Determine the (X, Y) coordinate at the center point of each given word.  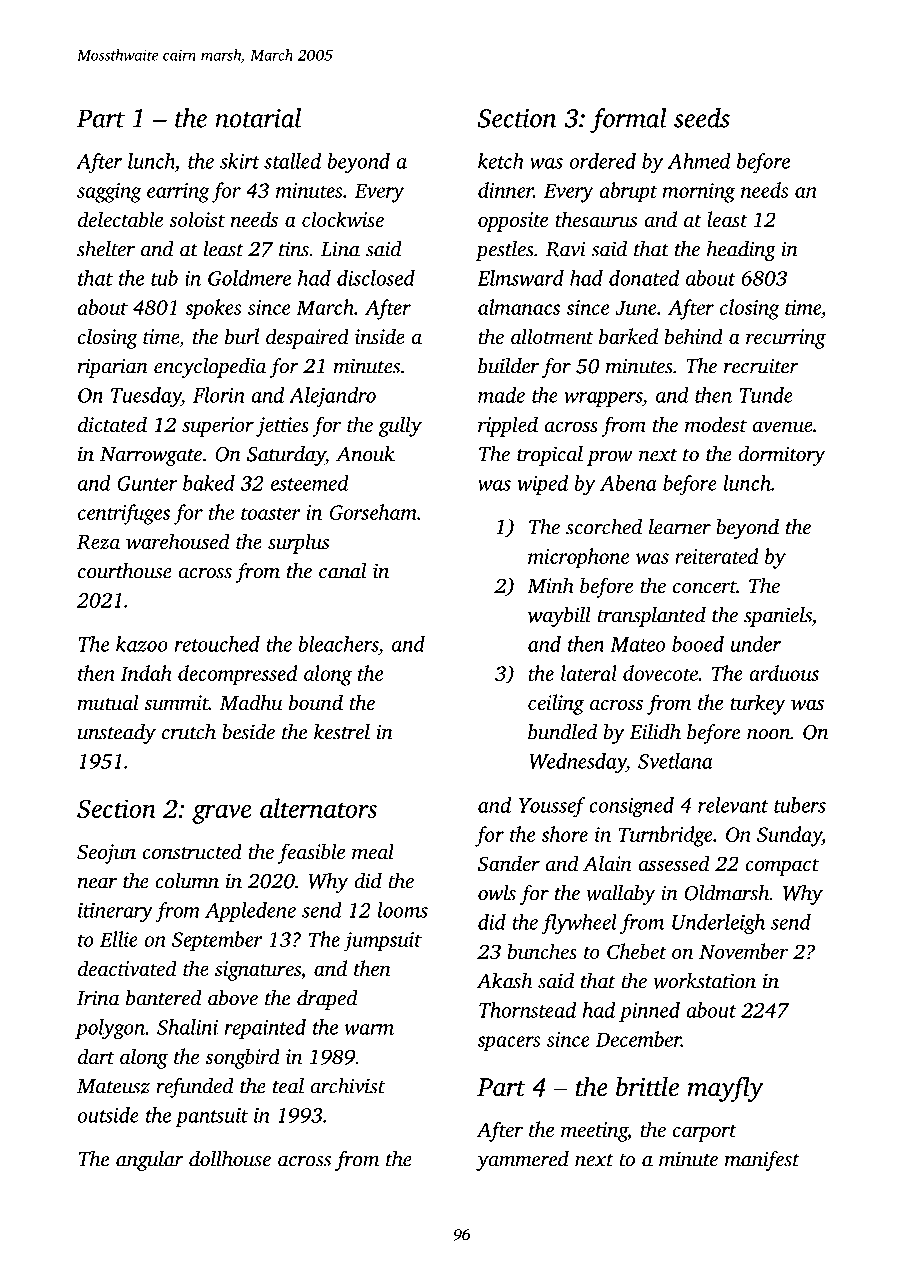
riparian (113, 368)
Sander (509, 863)
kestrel (342, 731)
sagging (109, 193)
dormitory (781, 455)
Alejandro (332, 397)
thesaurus (596, 219)
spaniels (778, 617)
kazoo (142, 644)
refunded (195, 1087)
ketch (501, 161)
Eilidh (655, 732)
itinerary (115, 913)
